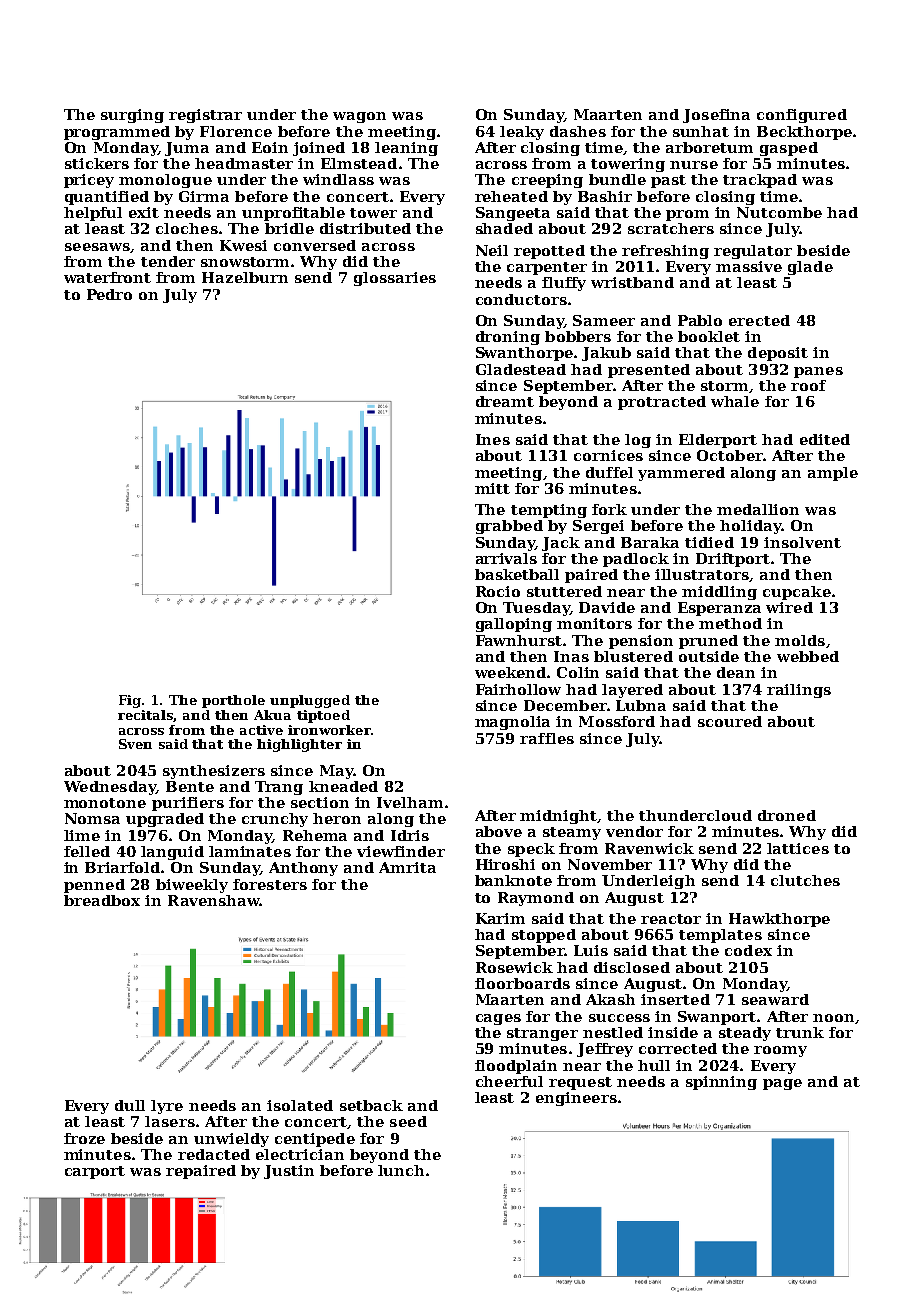  I want to click on Elderport, so click(718, 441).
